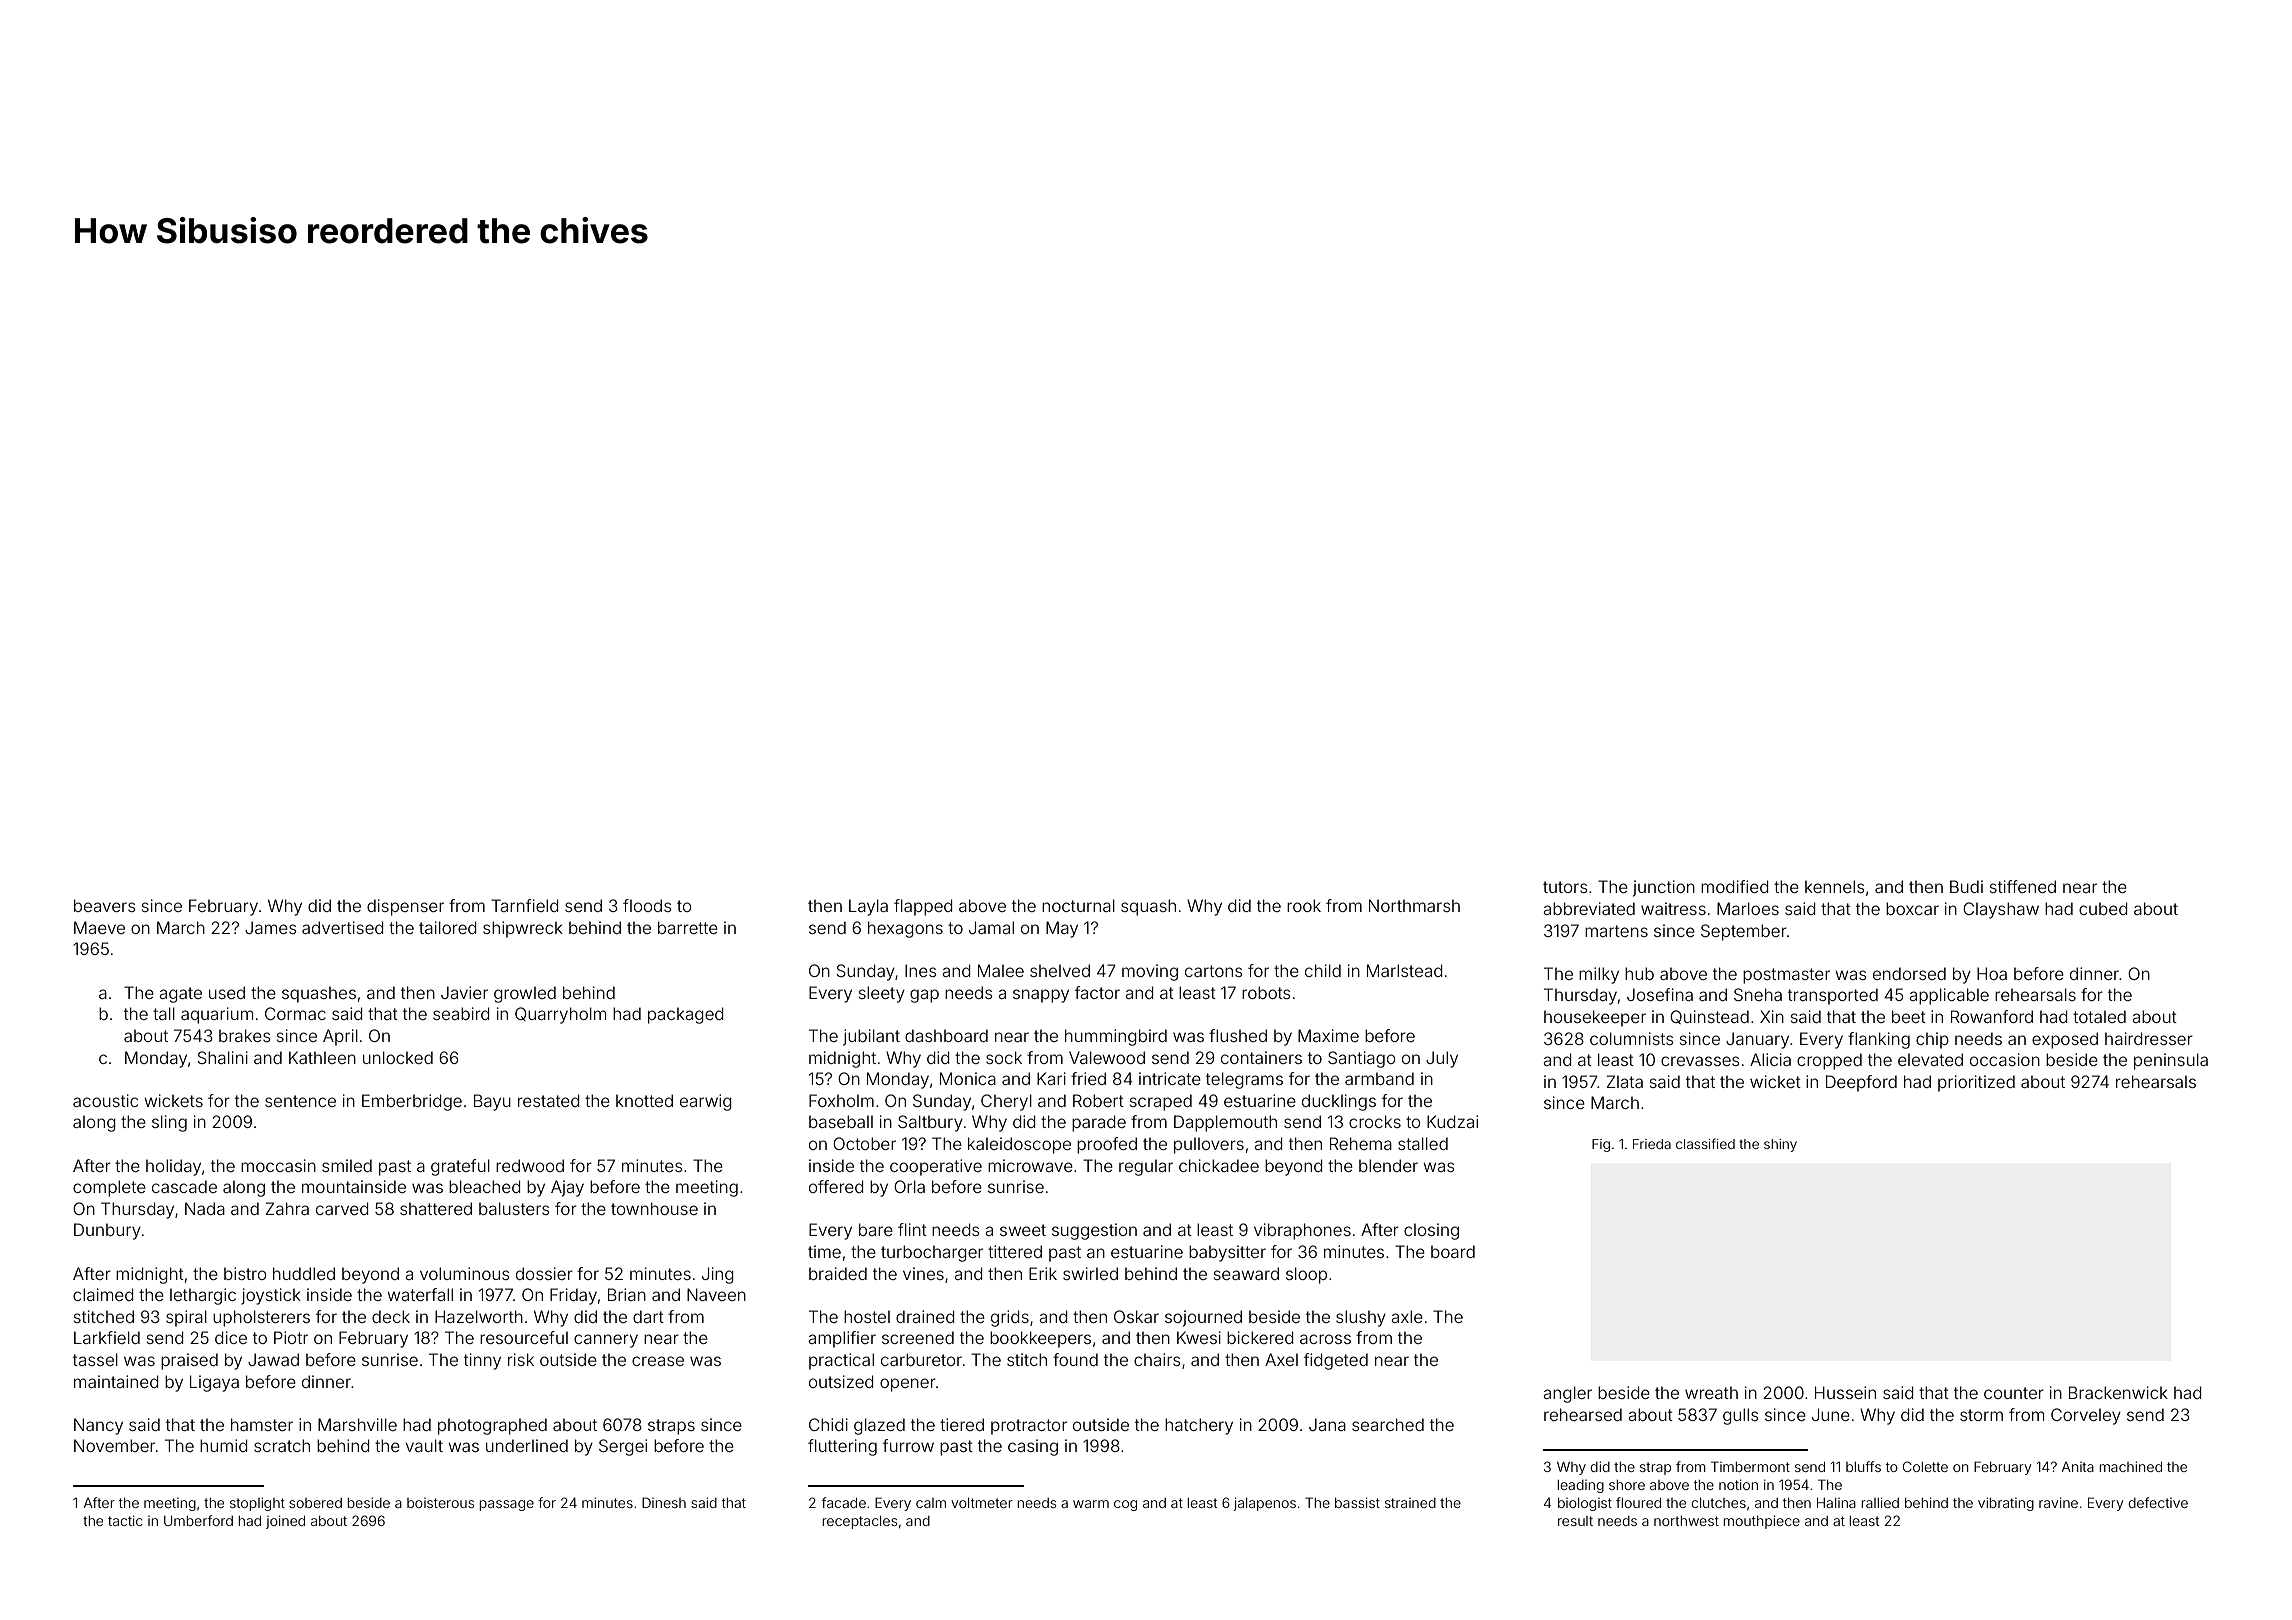 This image has width=2292, height=1620. What do you see at coordinates (860, 1522) in the image?
I see `receptacles` at bounding box center [860, 1522].
